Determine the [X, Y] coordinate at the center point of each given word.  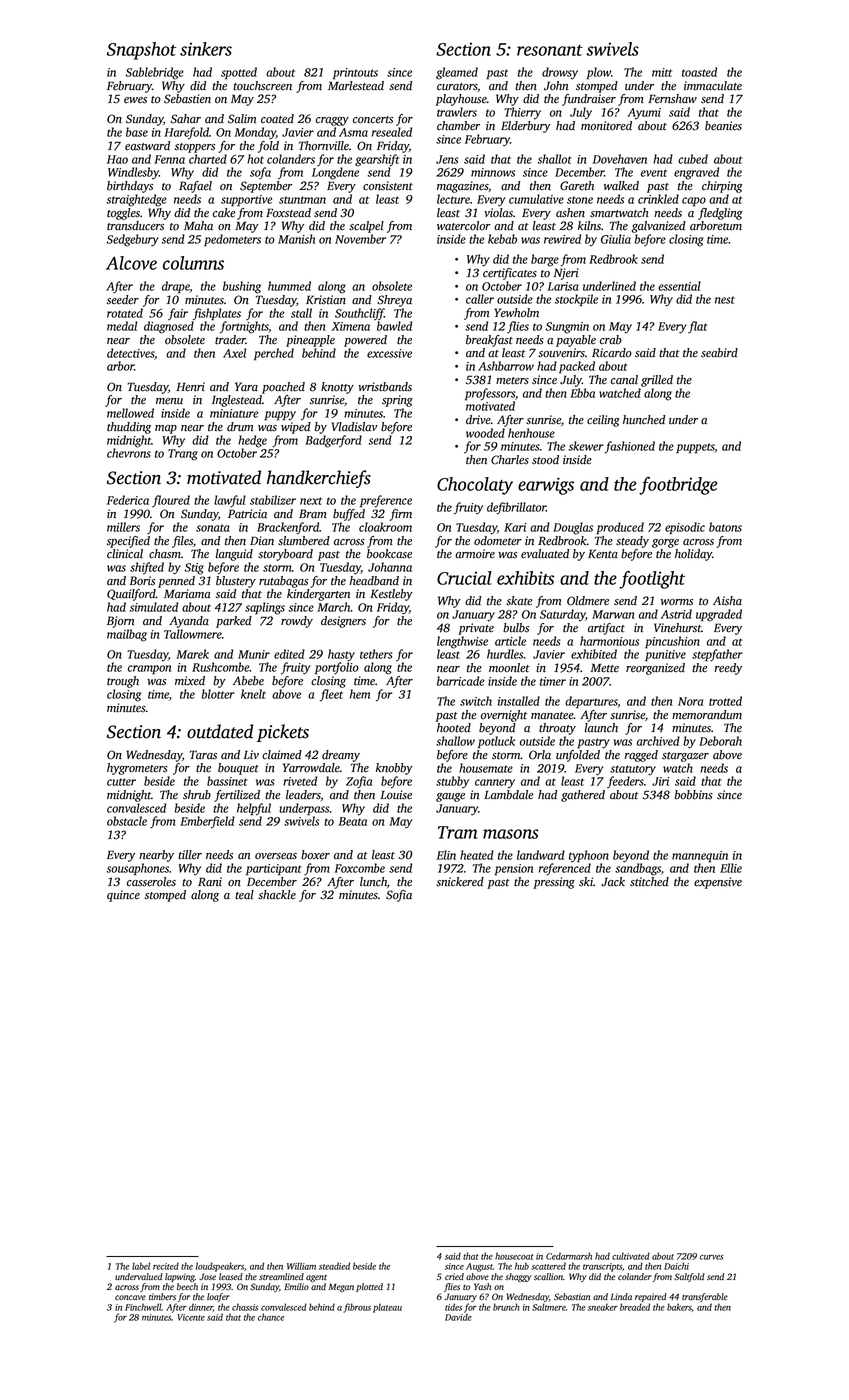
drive [478, 419]
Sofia [399, 896]
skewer [586, 446]
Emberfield [207, 822]
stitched [649, 882]
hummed [289, 286]
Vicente [191, 1317]
